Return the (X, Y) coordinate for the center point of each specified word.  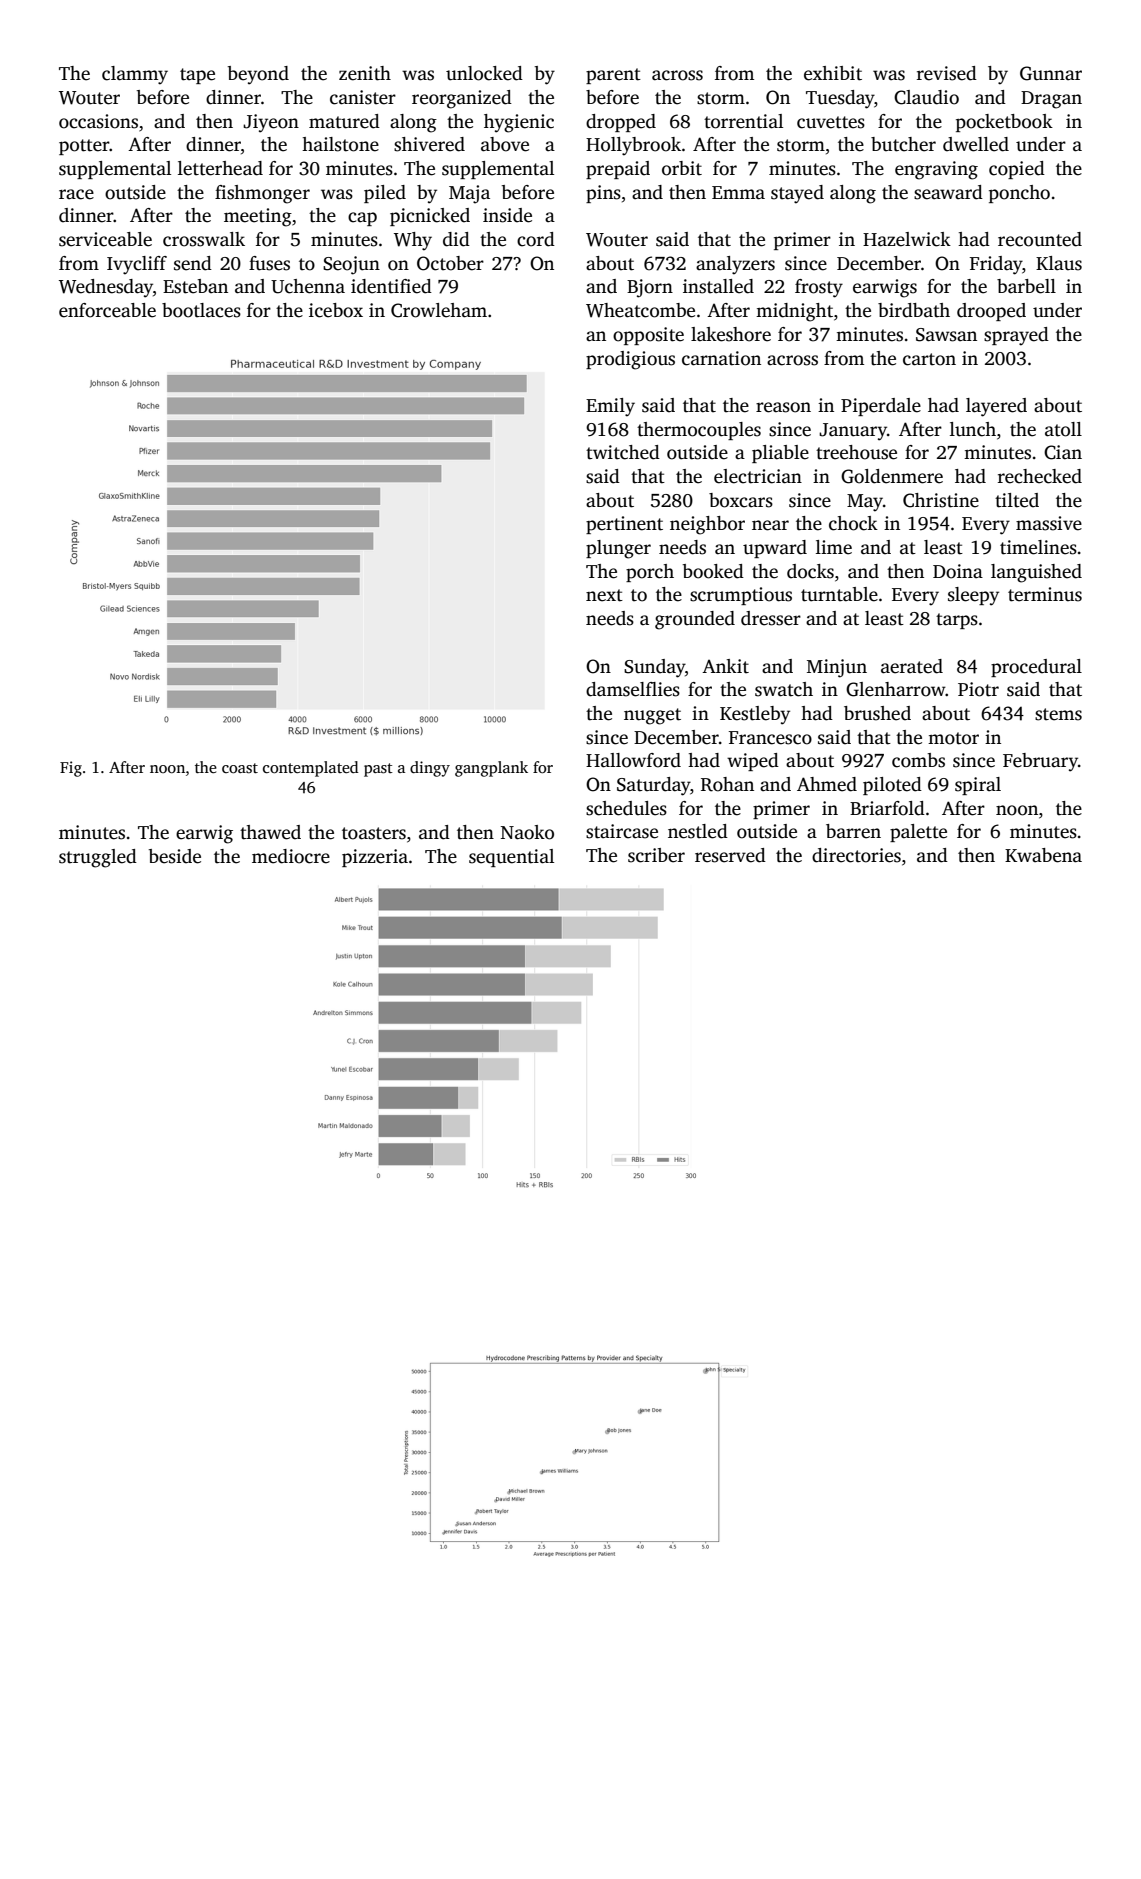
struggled (98, 858)
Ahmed (827, 784)
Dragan (1051, 100)
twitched (623, 452)
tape (197, 76)
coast (240, 768)
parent (613, 76)
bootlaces (201, 310)
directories (856, 855)
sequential (511, 858)
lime (834, 547)
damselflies (633, 689)
